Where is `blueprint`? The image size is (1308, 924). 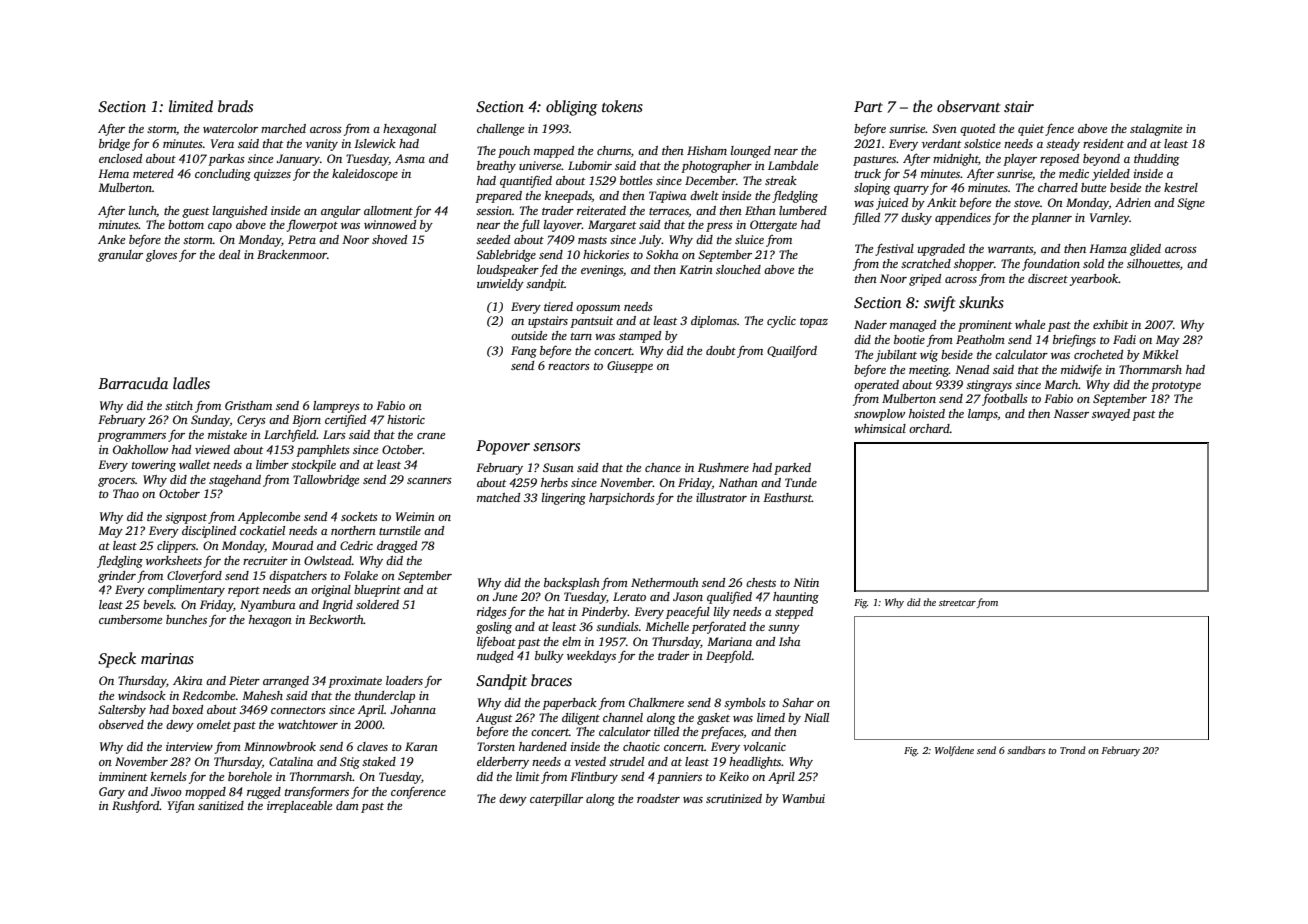
blueprint is located at coordinates (377, 591).
